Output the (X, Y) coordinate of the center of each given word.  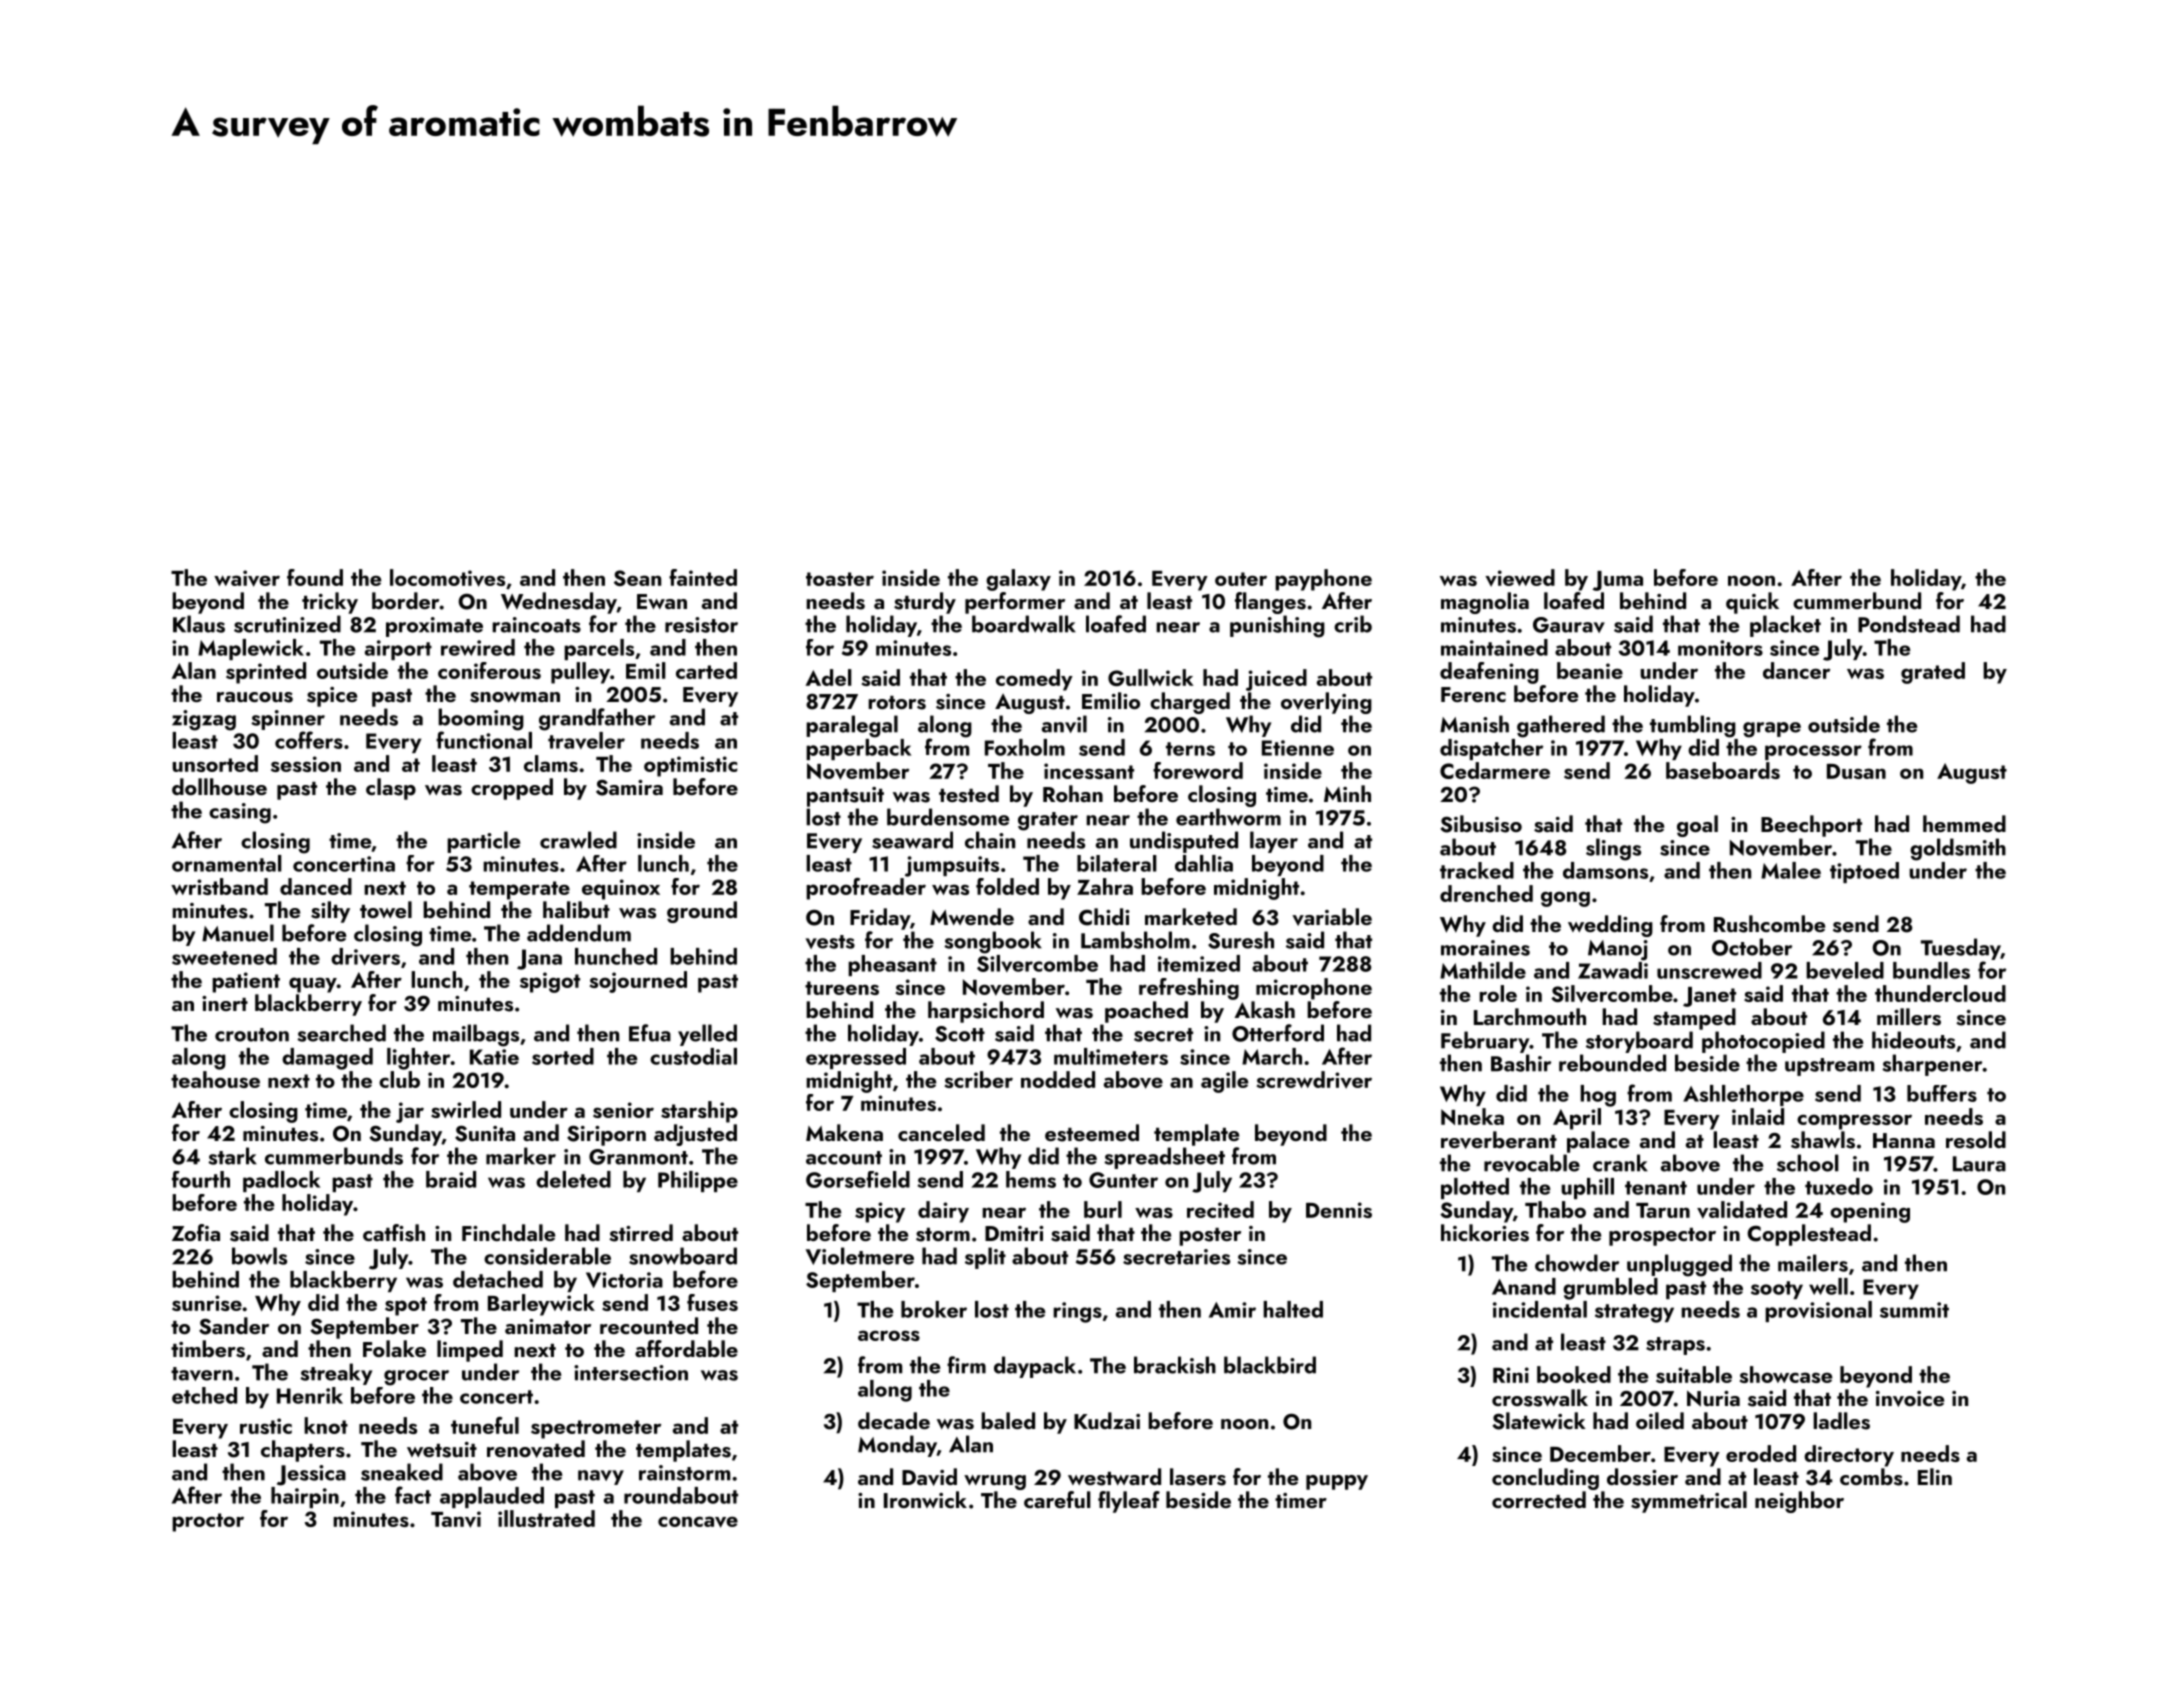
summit (1914, 1310)
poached (1146, 1012)
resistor (701, 625)
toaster (840, 579)
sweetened (224, 956)
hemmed (1964, 823)
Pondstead (1909, 624)
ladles (1841, 1421)
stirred (641, 1233)
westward (1114, 1477)
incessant (1089, 771)
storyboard (1639, 1042)
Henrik (310, 1395)
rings (1077, 1312)
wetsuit (442, 1450)
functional (484, 740)
